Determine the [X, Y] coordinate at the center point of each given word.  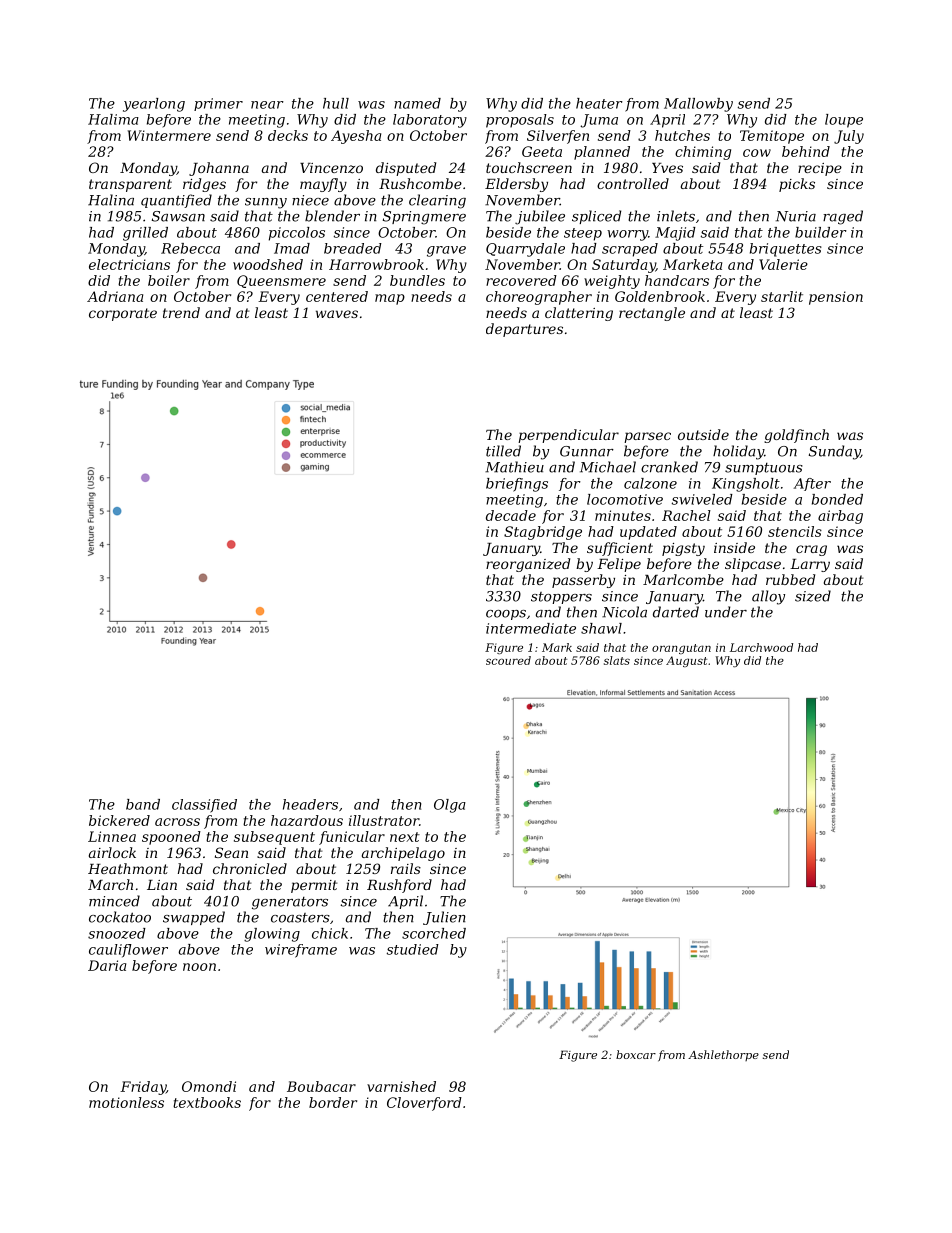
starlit [782, 296]
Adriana [115, 296]
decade [511, 515]
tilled [503, 451]
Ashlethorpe [723, 1055]
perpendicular [568, 436]
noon [199, 967]
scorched [434, 933]
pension [836, 298]
